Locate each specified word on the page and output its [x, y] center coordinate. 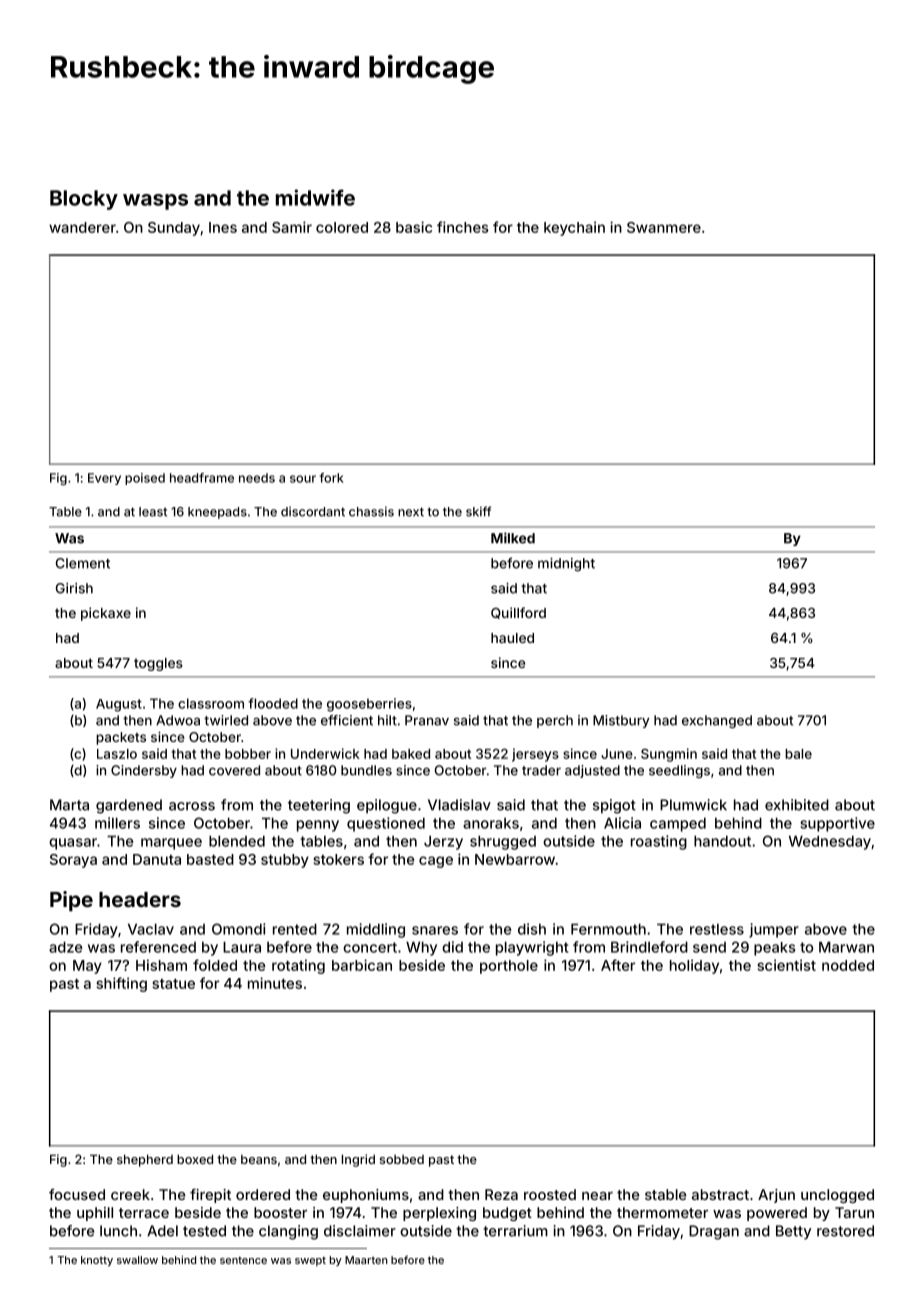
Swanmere [664, 227]
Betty [793, 1232]
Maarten [366, 1260]
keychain [574, 228]
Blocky [84, 200]
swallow [137, 1260]
